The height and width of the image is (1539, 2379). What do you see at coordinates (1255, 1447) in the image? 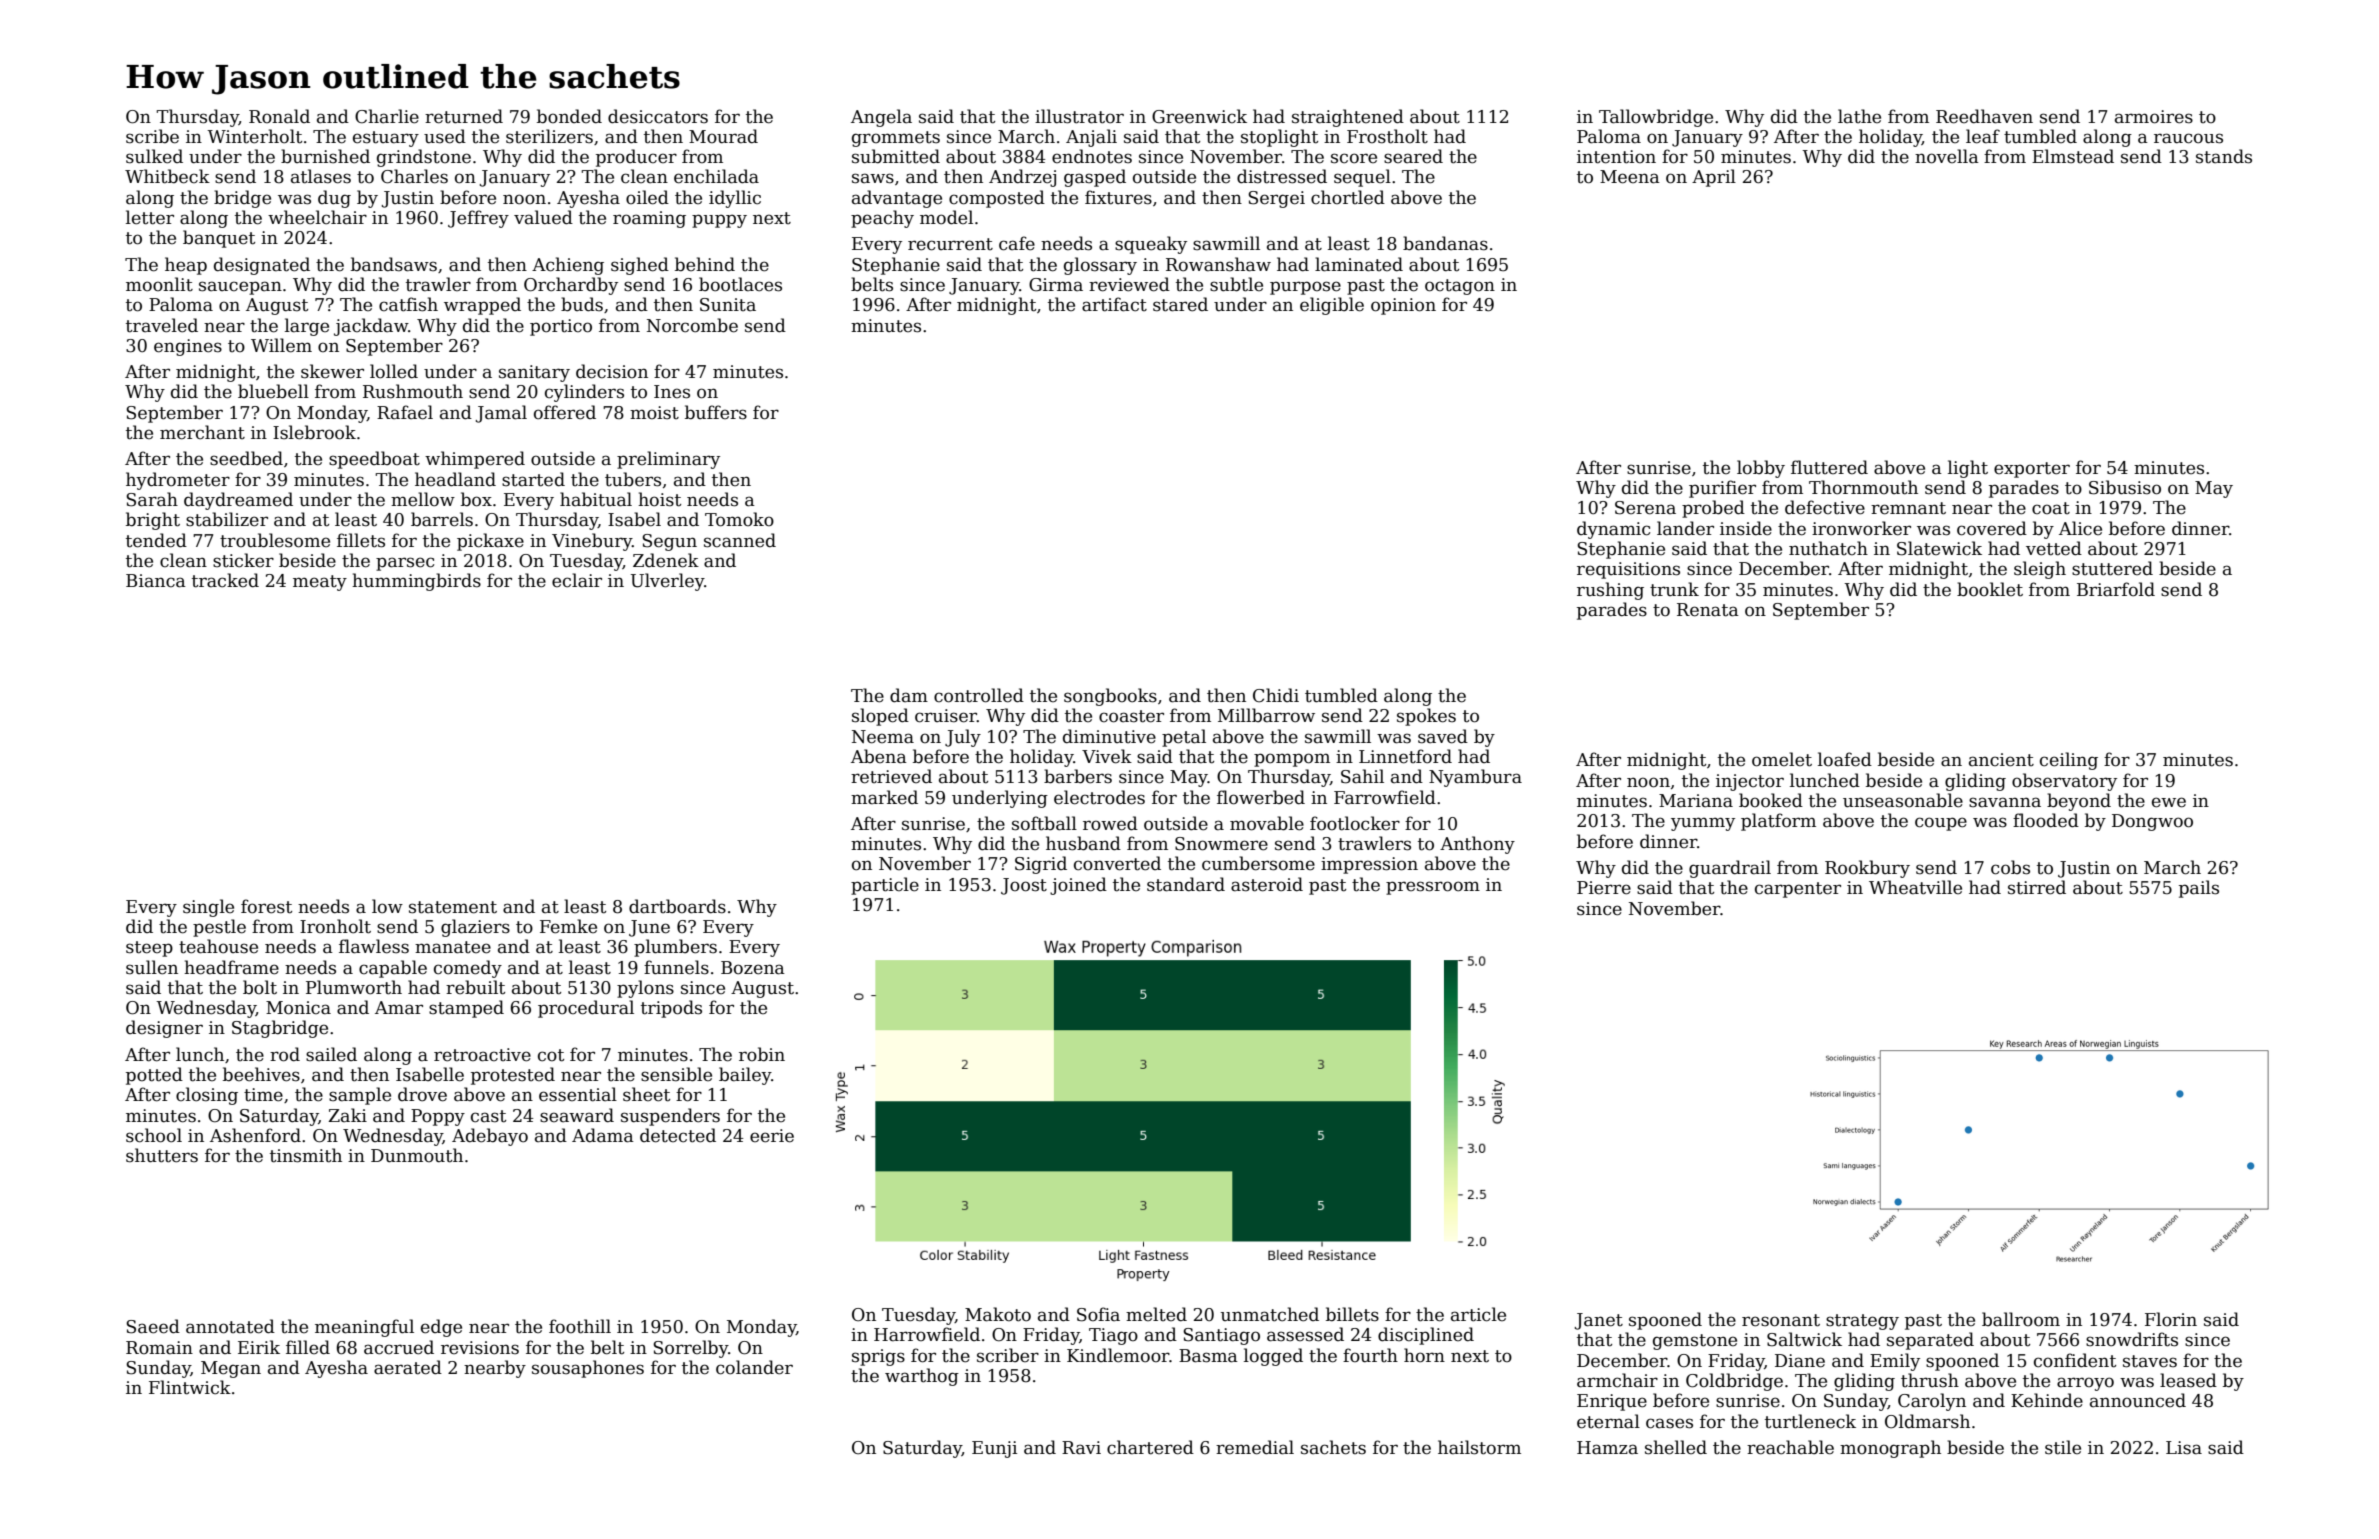
I see `remedial` at bounding box center [1255, 1447].
